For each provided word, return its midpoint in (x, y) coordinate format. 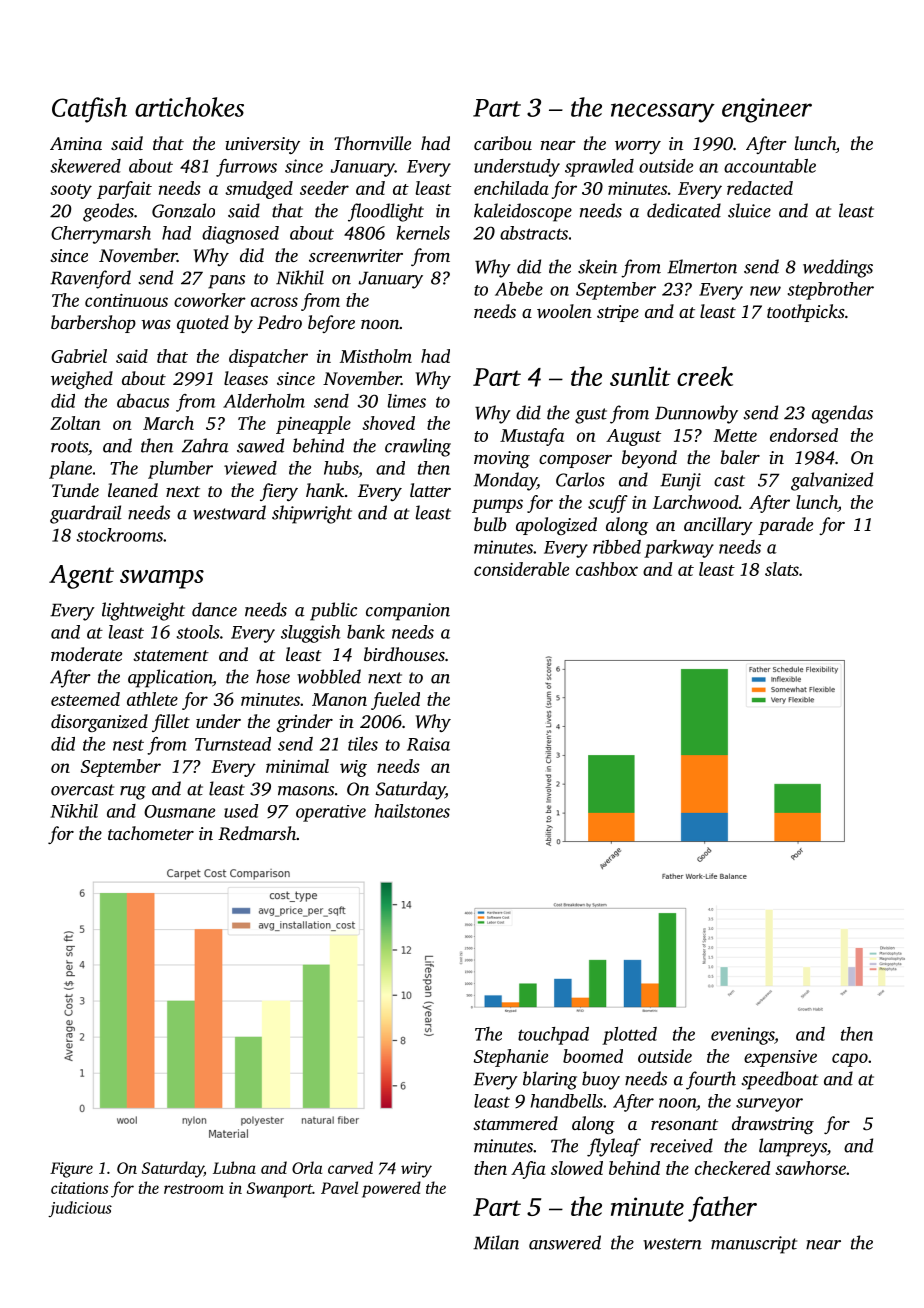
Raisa (428, 744)
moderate (86, 654)
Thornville (372, 143)
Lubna (234, 1167)
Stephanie (511, 1058)
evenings (742, 1036)
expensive (780, 1058)
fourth (711, 1080)
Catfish (89, 110)
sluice (749, 210)
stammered (515, 1123)
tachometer (151, 833)
